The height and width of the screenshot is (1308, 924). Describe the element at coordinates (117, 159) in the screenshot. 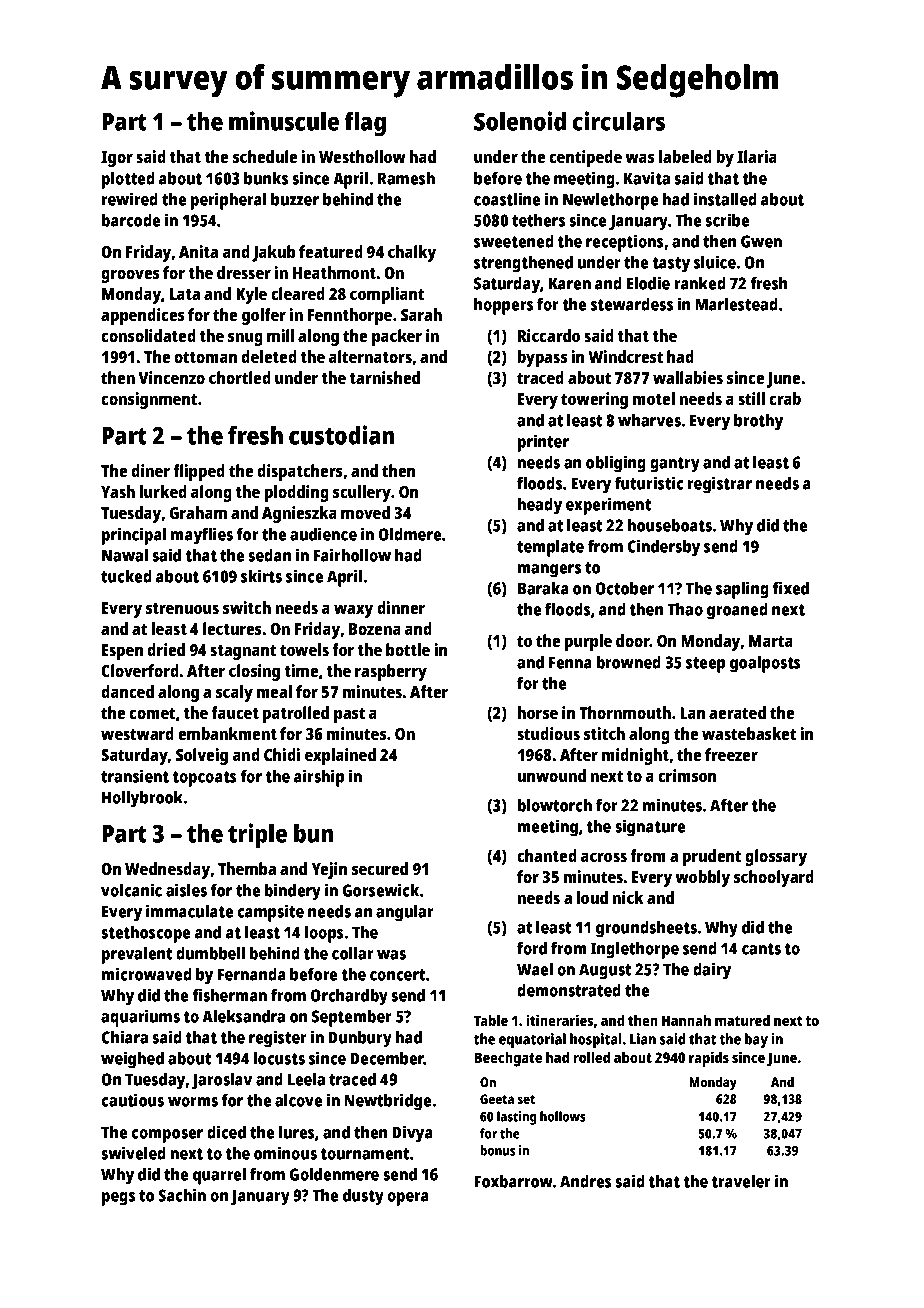

I see `Igor` at that location.
